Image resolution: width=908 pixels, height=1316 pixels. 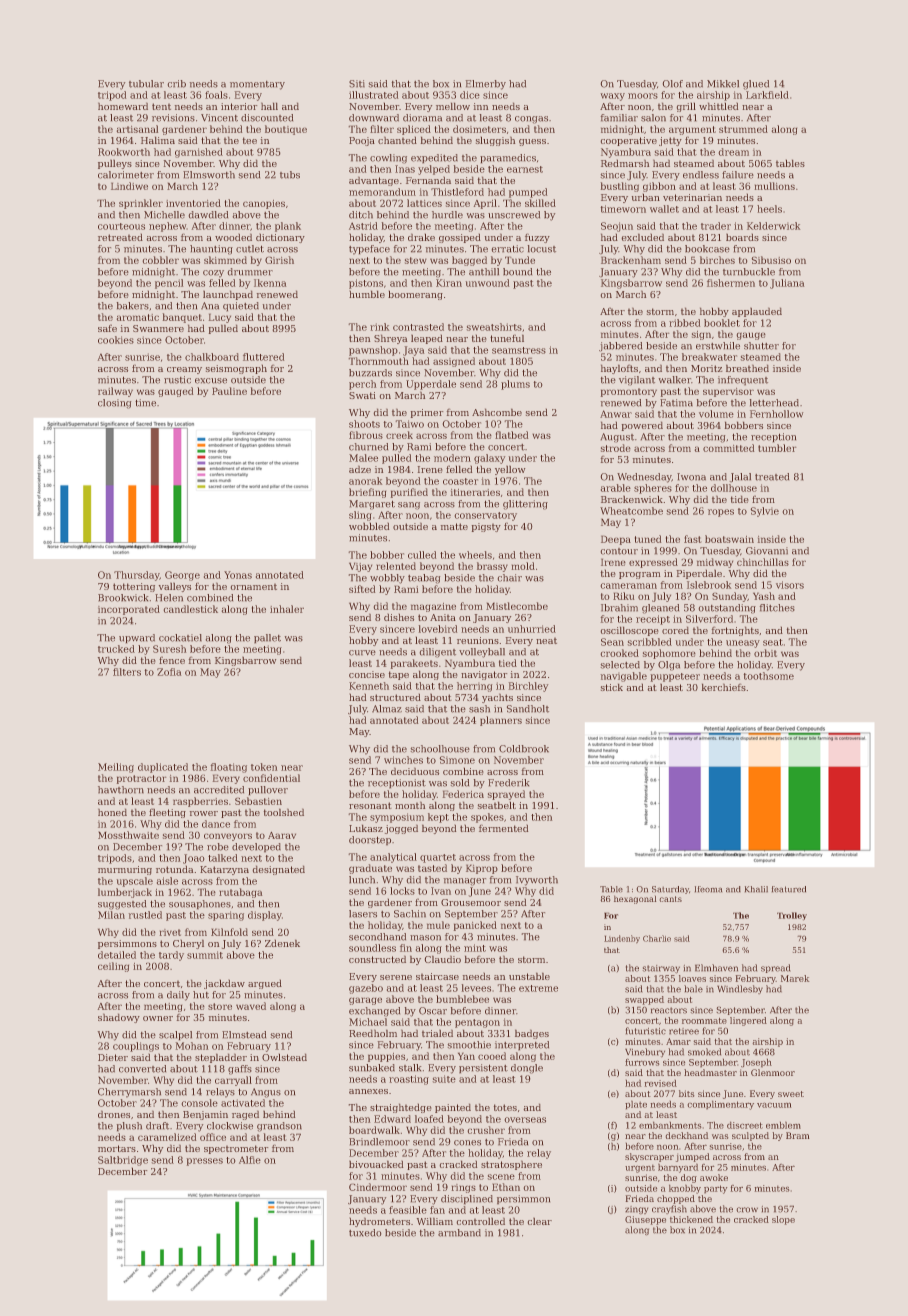 I want to click on furrows, so click(x=642, y=1062).
